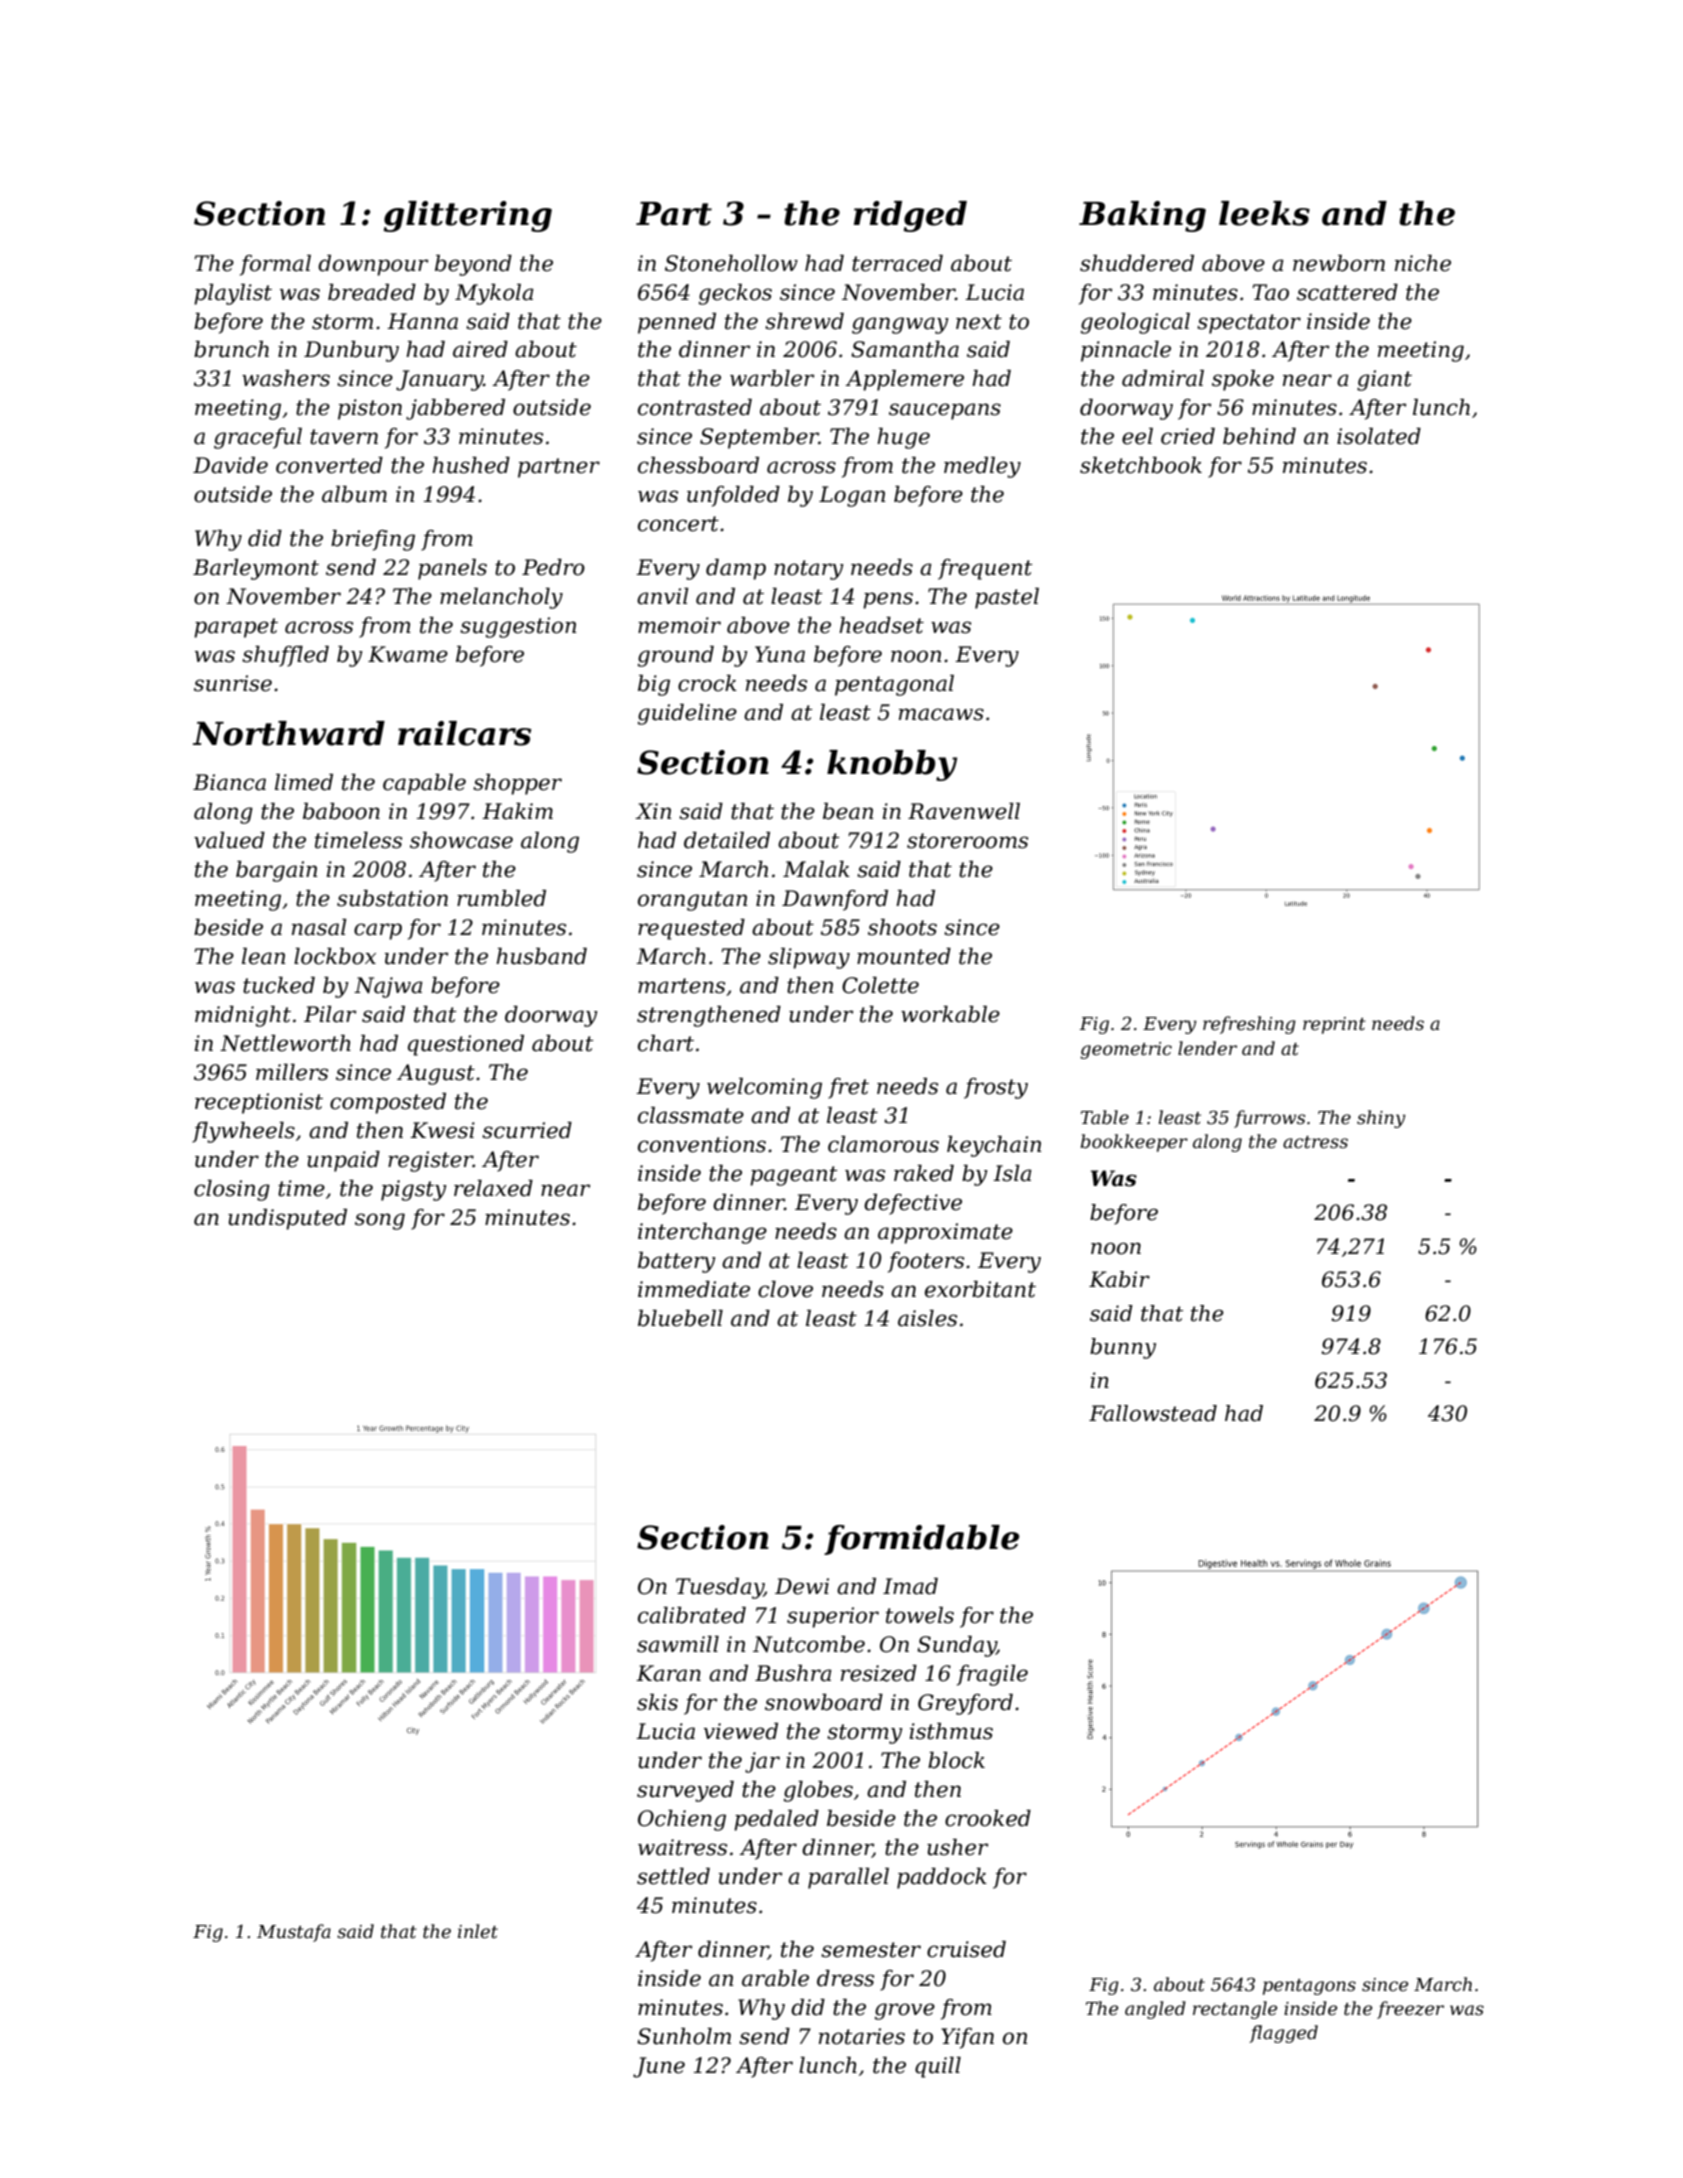  I want to click on midnight, so click(243, 1016).
